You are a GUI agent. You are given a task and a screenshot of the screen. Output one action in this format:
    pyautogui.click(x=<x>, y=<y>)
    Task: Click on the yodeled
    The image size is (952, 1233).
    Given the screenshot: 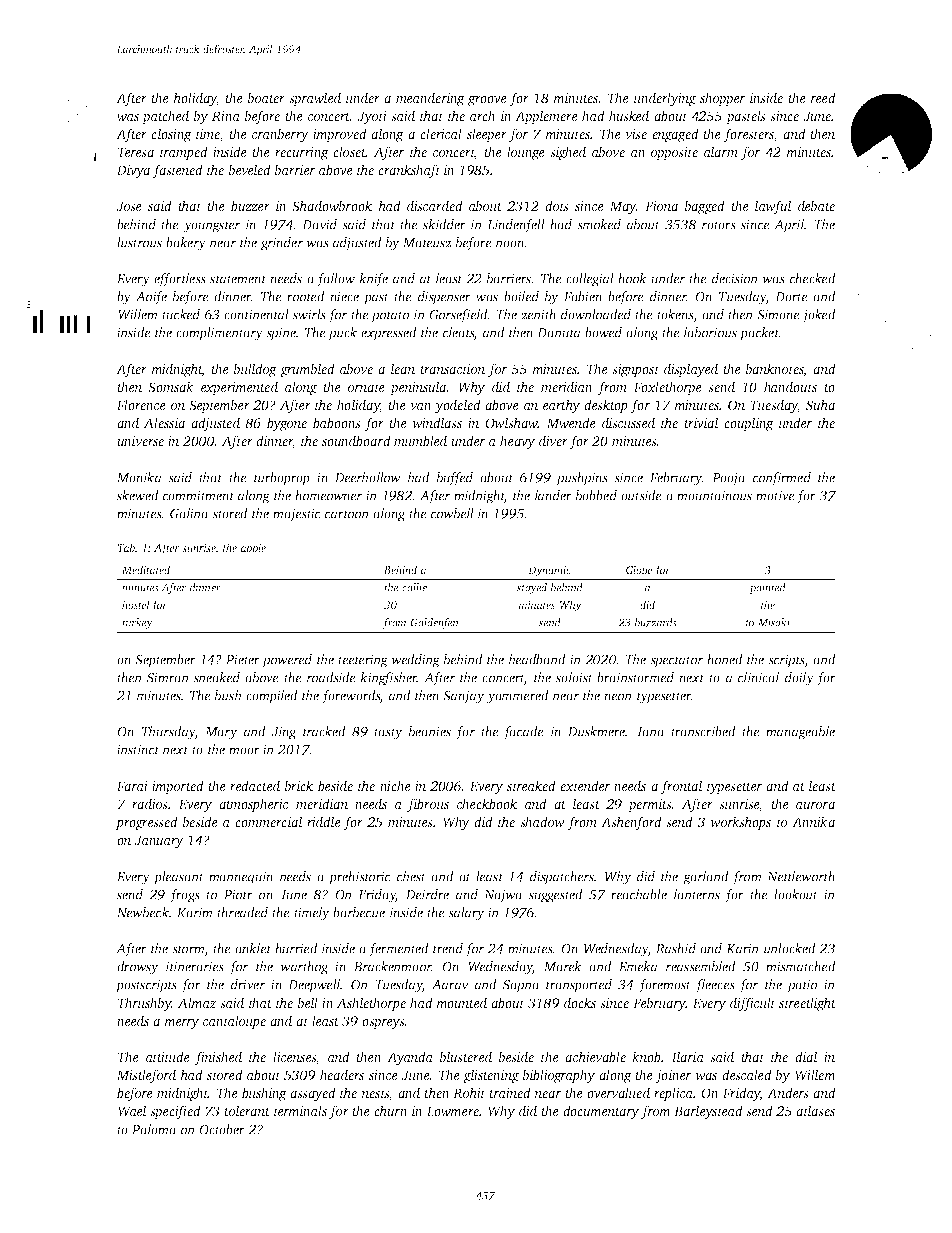 What is the action you would take?
    pyautogui.click(x=458, y=406)
